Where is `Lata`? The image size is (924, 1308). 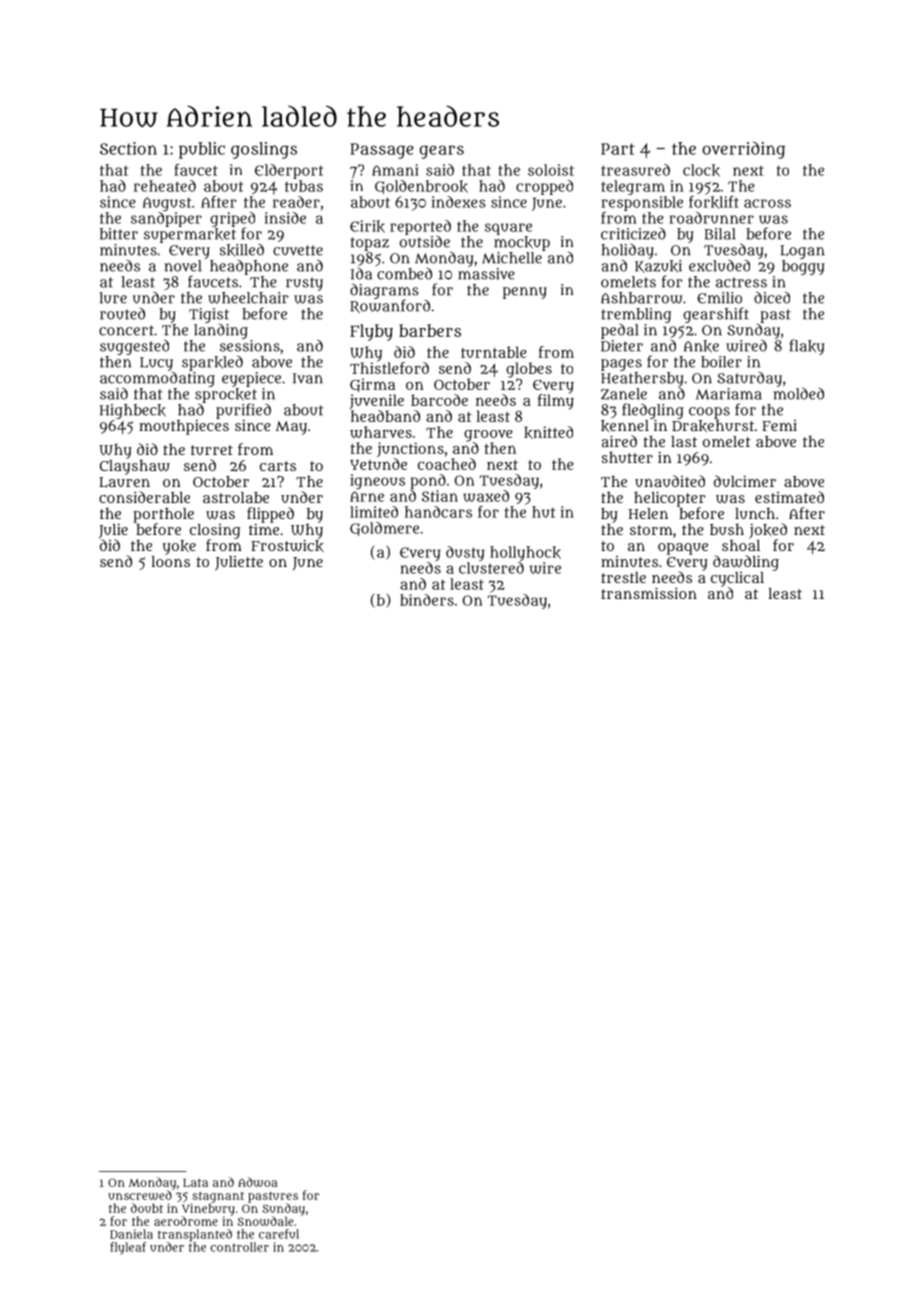
Lata is located at coordinates (195, 1182).
